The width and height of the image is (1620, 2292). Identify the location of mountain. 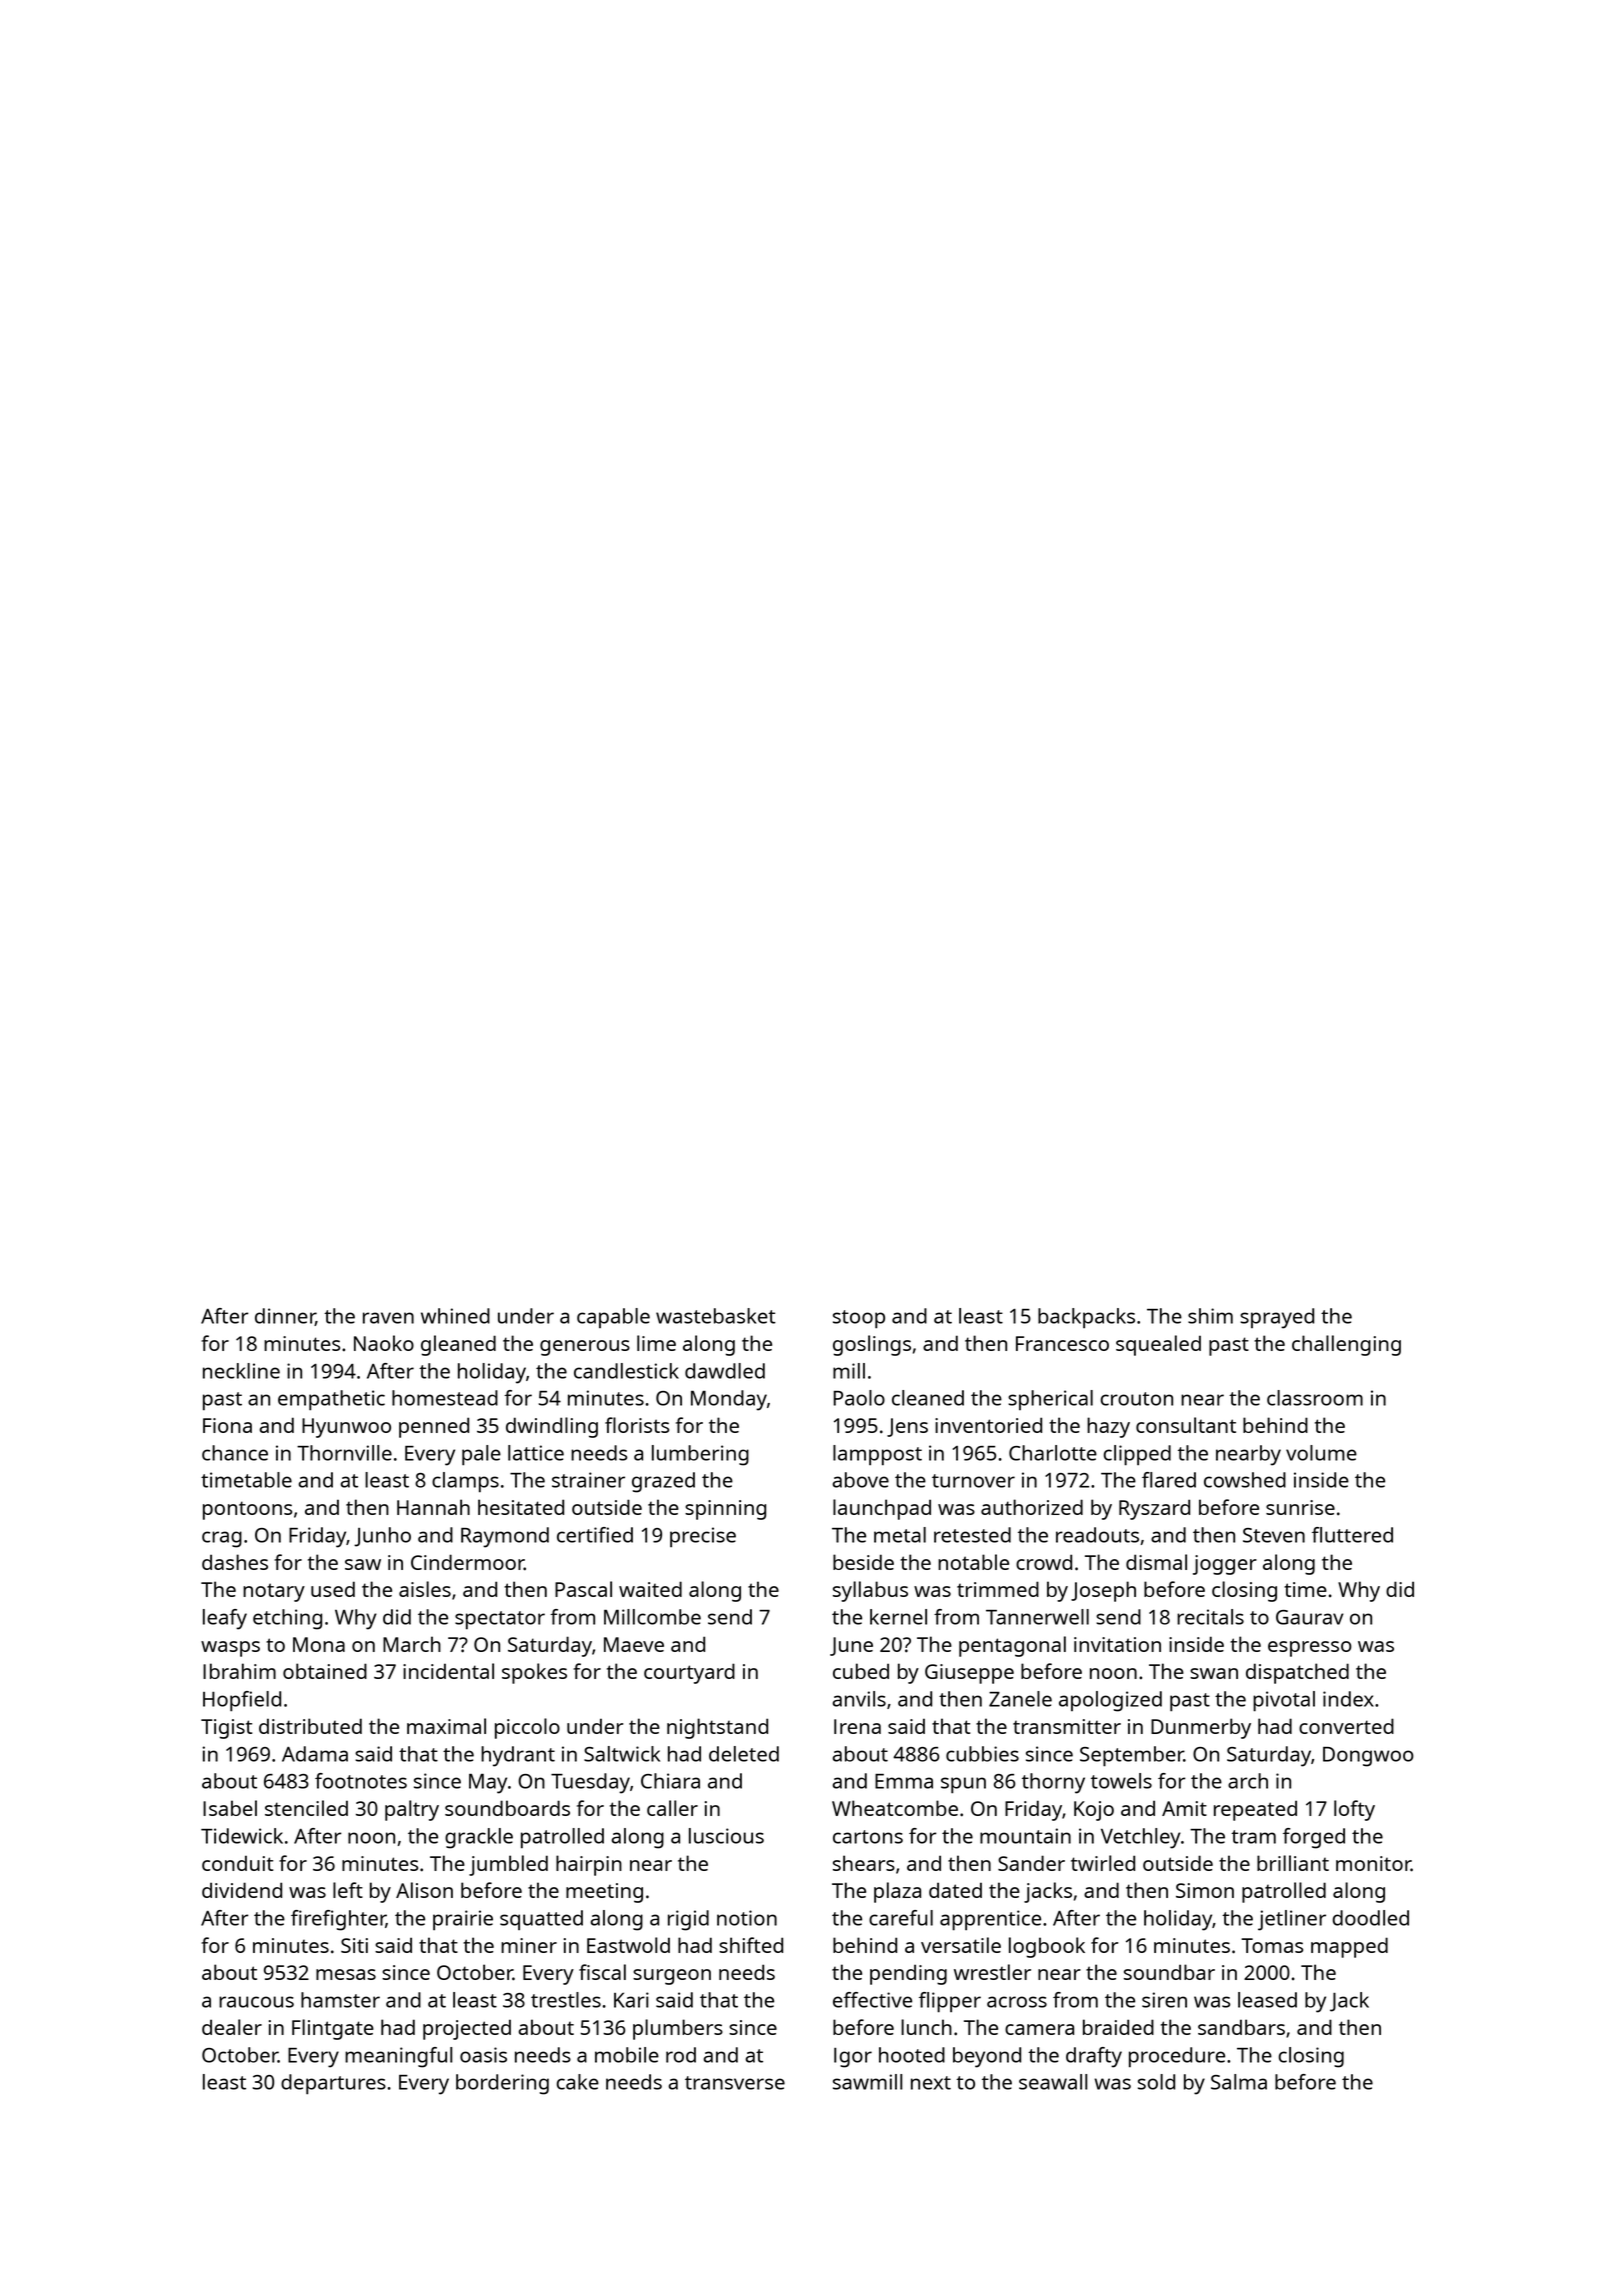
(1025, 1836).
